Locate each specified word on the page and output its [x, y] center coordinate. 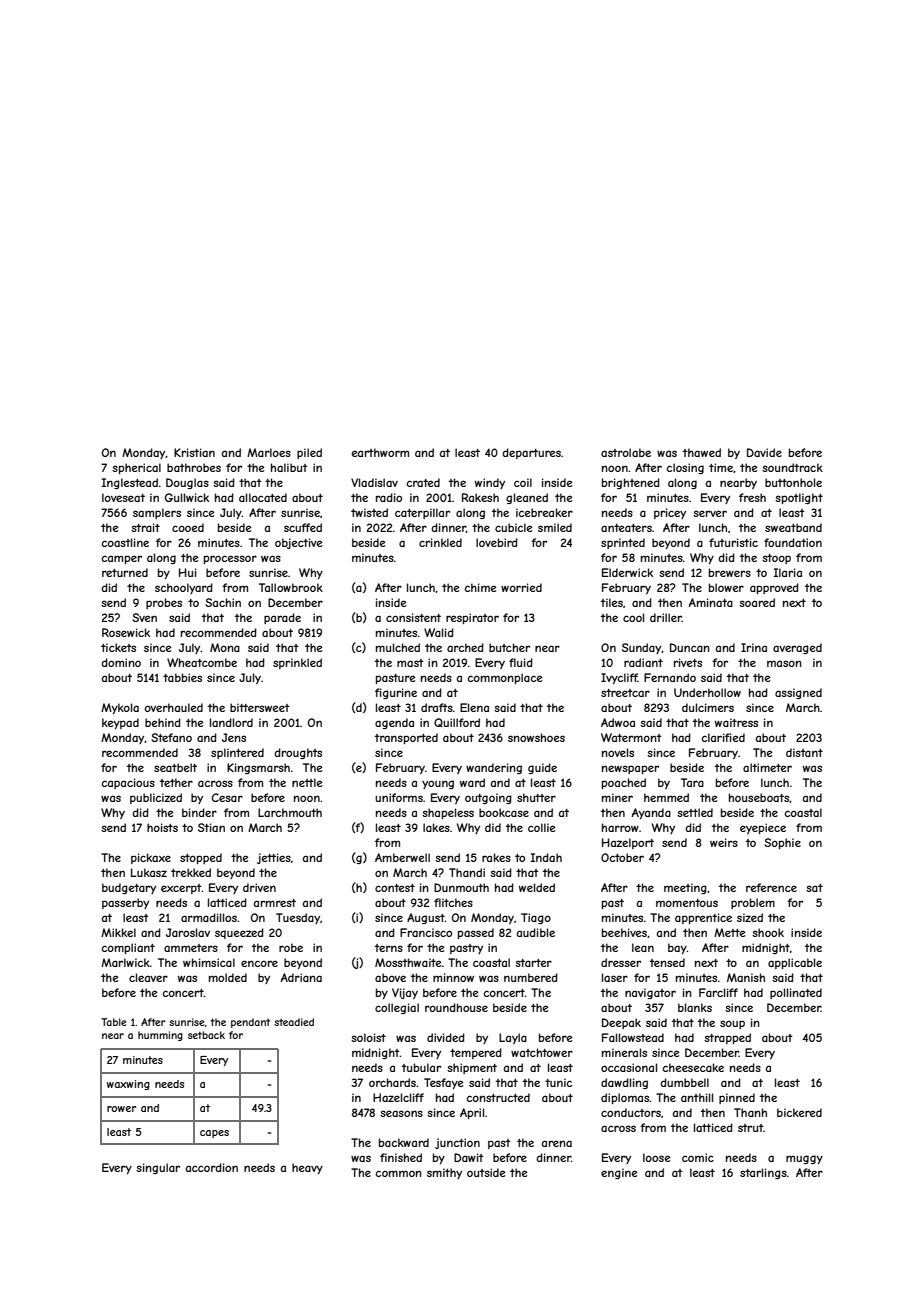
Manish [746, 977]
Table [113, 1022]
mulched [398, 647]
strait [145, 527]
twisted [369, 512]
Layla [513, 1038]
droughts [298, 753]
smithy [444, 1173]
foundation [793, 542]
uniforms [399, 797]
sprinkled [297, 663]
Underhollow [707, 692]
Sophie [782, 843]
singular [158, 1168]
